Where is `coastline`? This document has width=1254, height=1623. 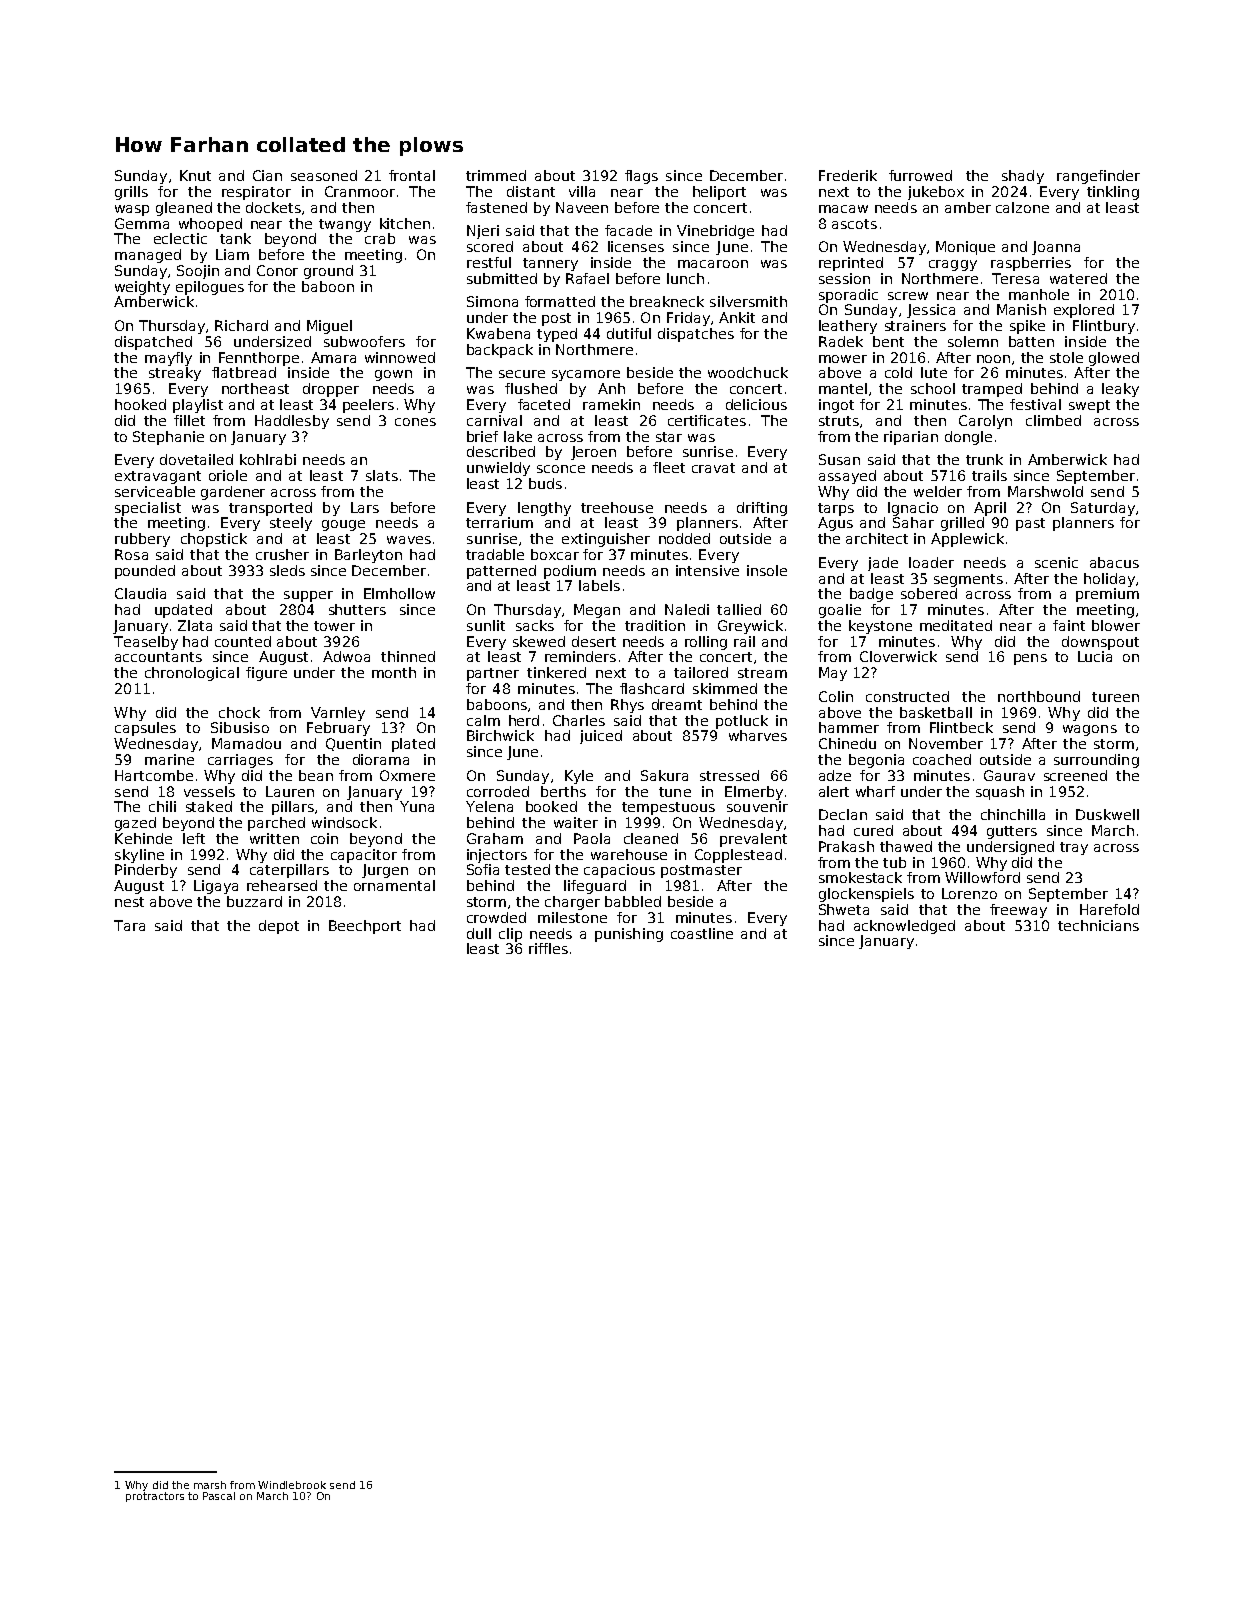
coastline is located at coordinates (702, 933).
